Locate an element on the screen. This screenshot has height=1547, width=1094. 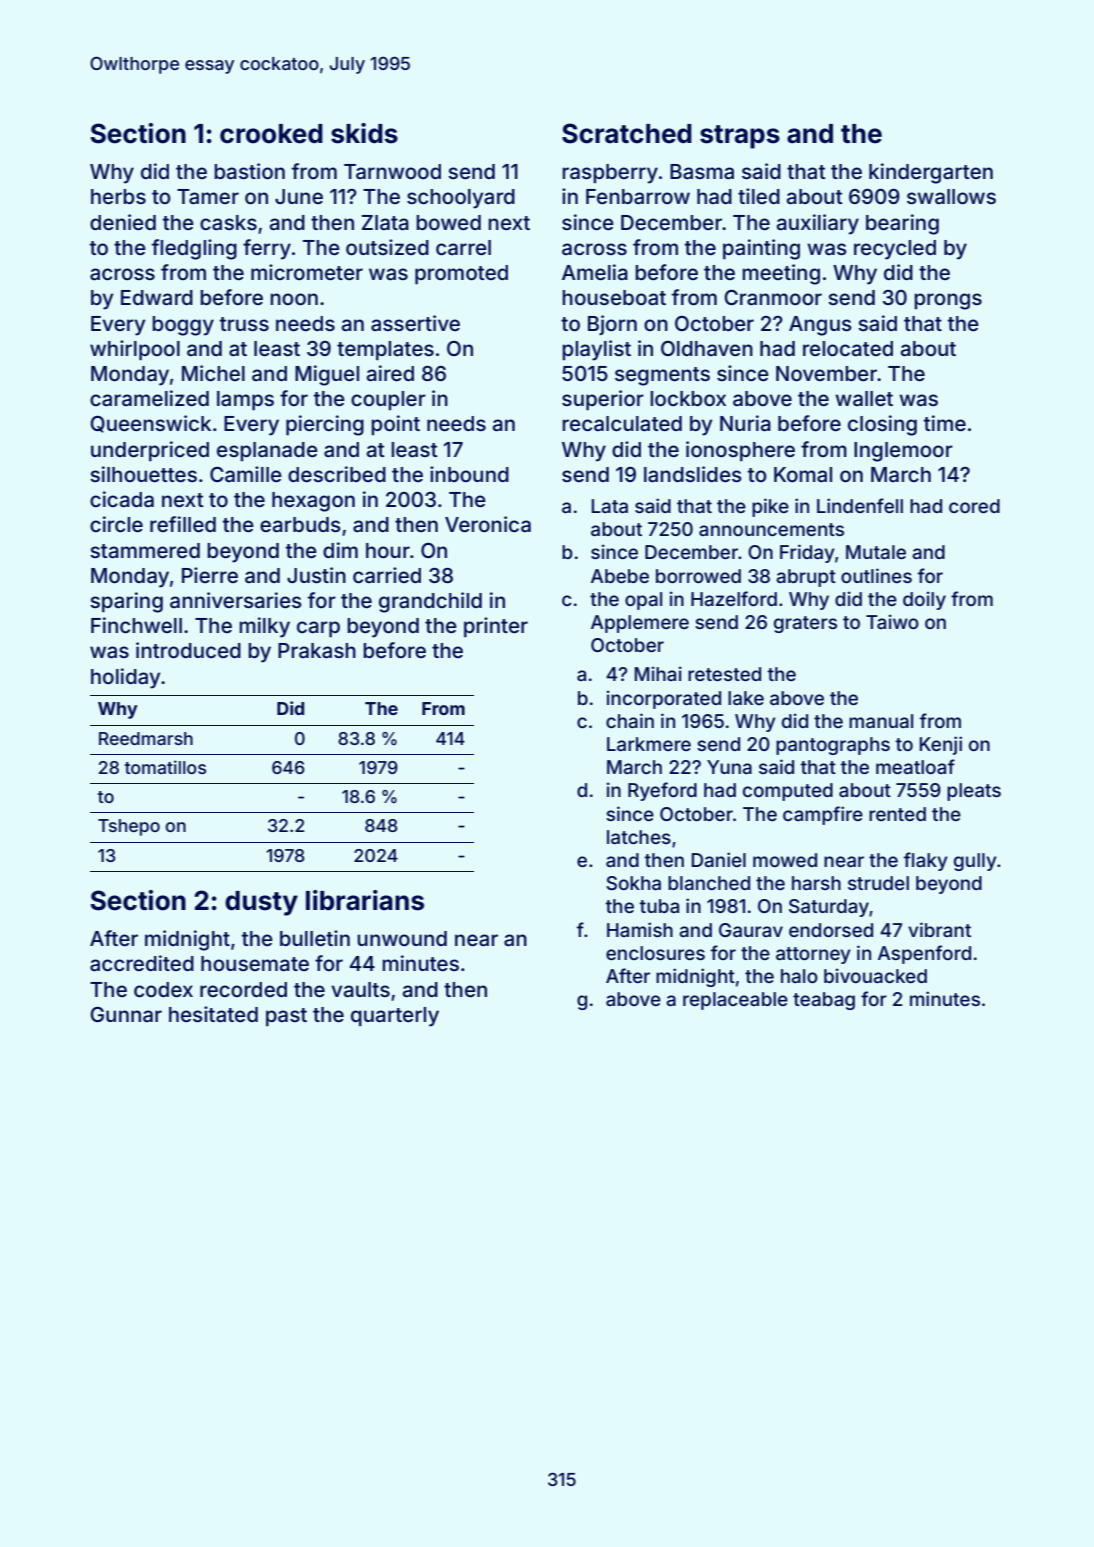
holiday is located at coordinates (125, 678).
